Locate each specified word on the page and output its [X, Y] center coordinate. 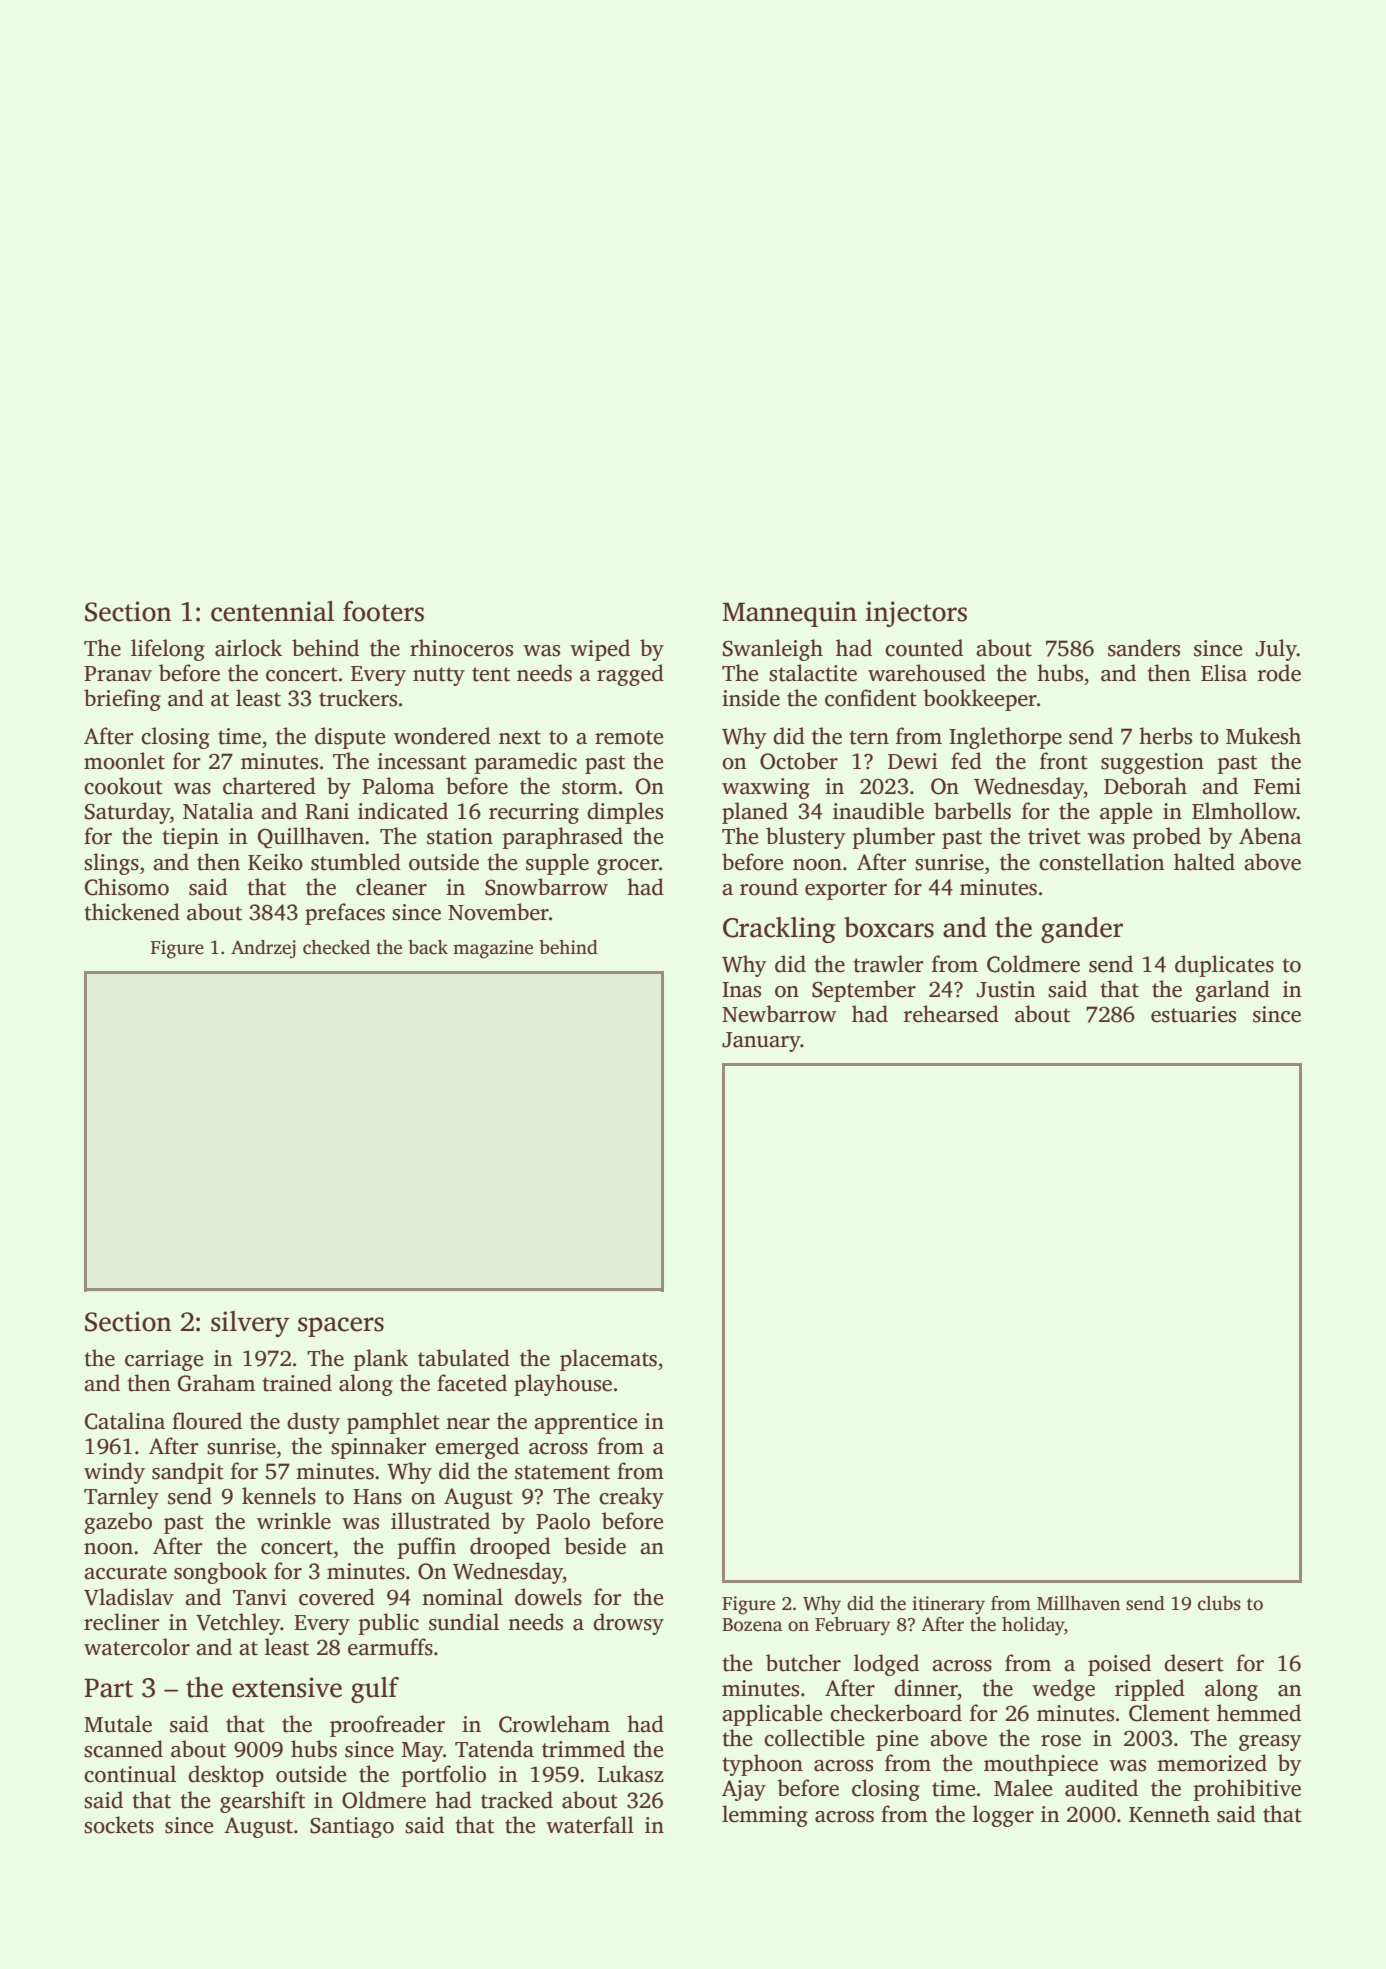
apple [1126, 813]
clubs [1219, 1603]
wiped [600, 650]
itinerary [948, 1605]
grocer [628, 867]
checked [336, 947]
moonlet [124, 761]
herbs [1165, 736]
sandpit [188, 1473]
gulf [375, 1690]
